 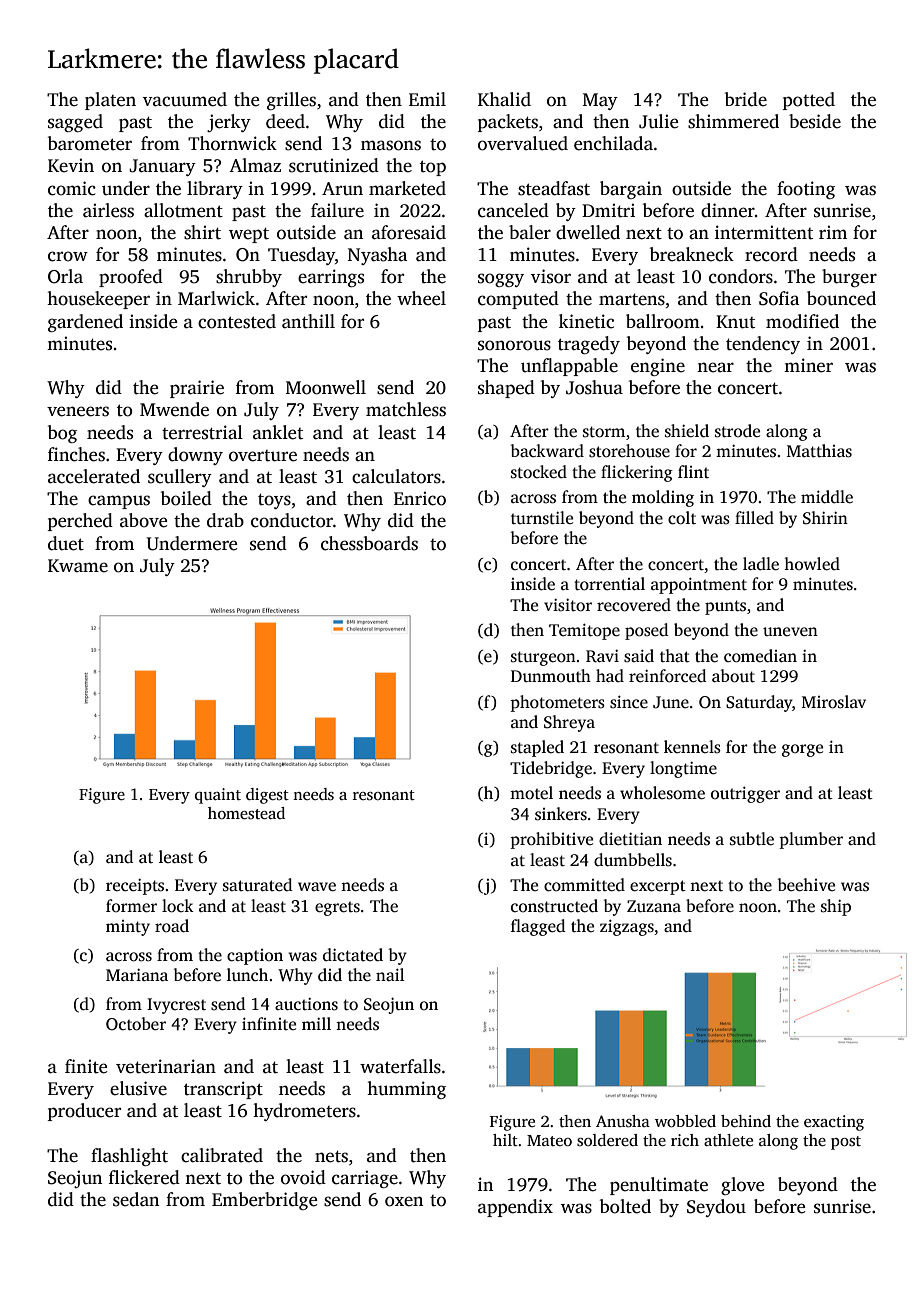 I want to click on uneven, so click(x=790, y=632).
